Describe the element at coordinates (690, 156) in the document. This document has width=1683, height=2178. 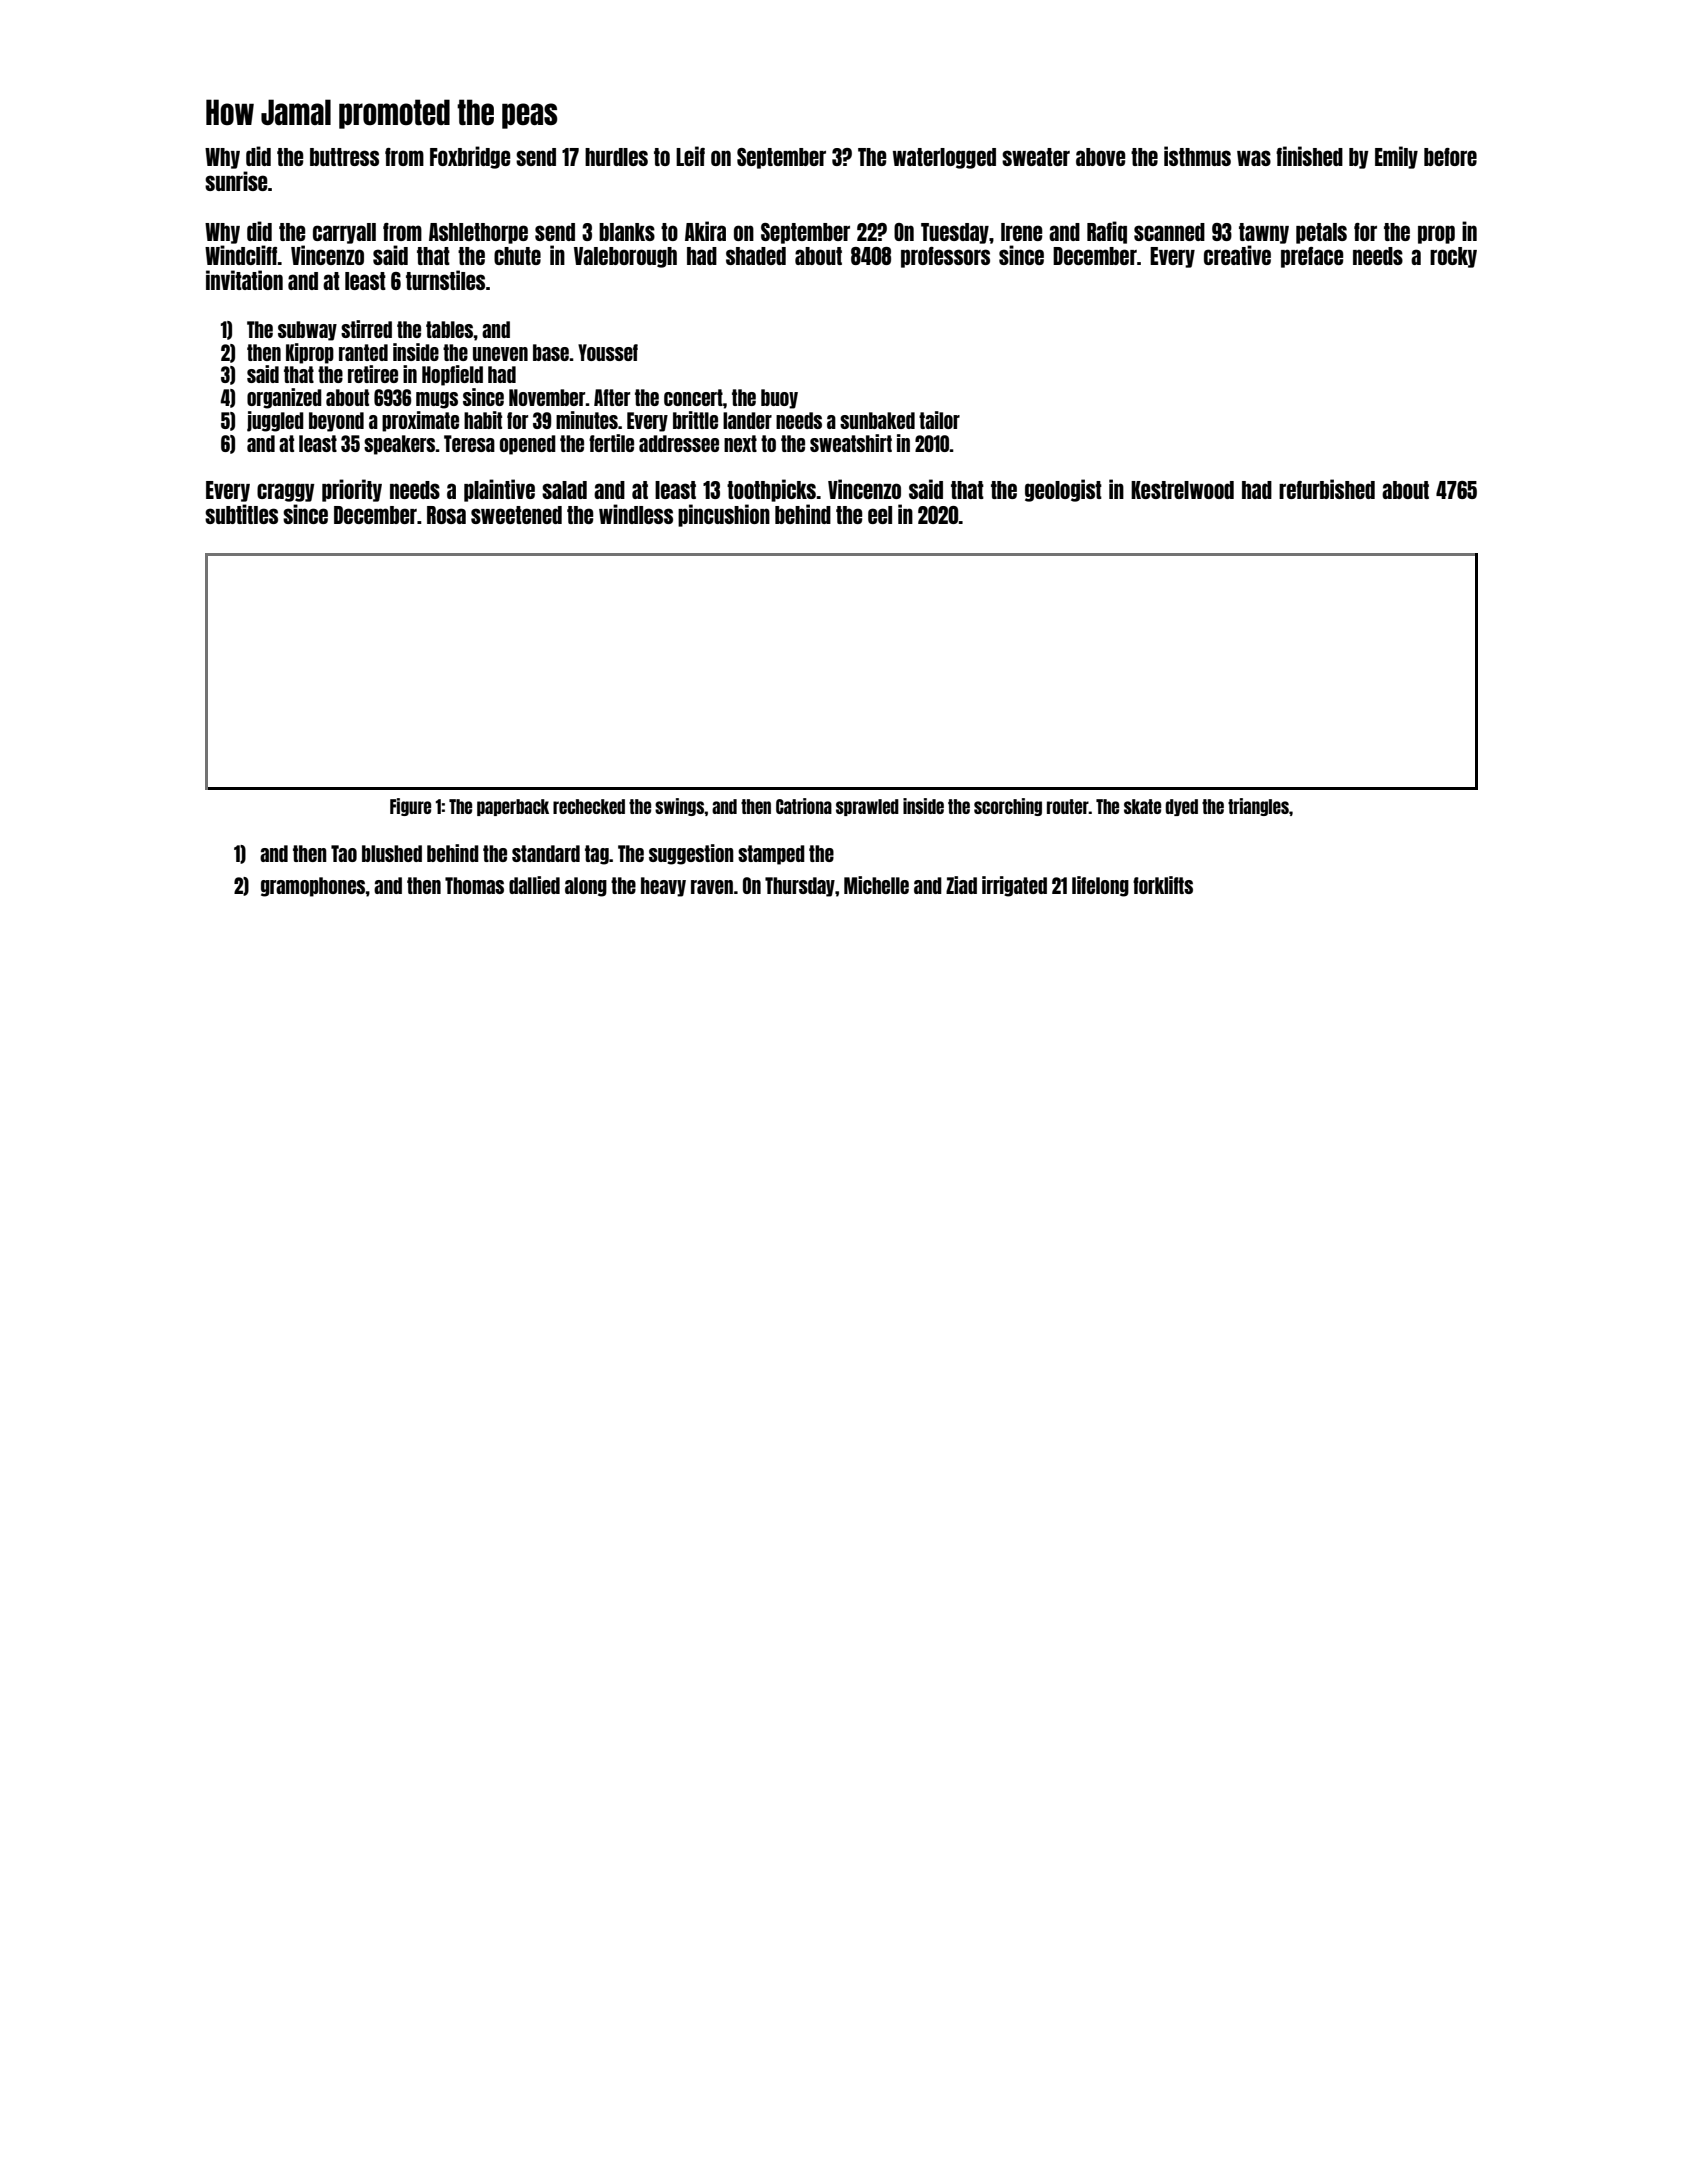
I see `Leif` at that location.
